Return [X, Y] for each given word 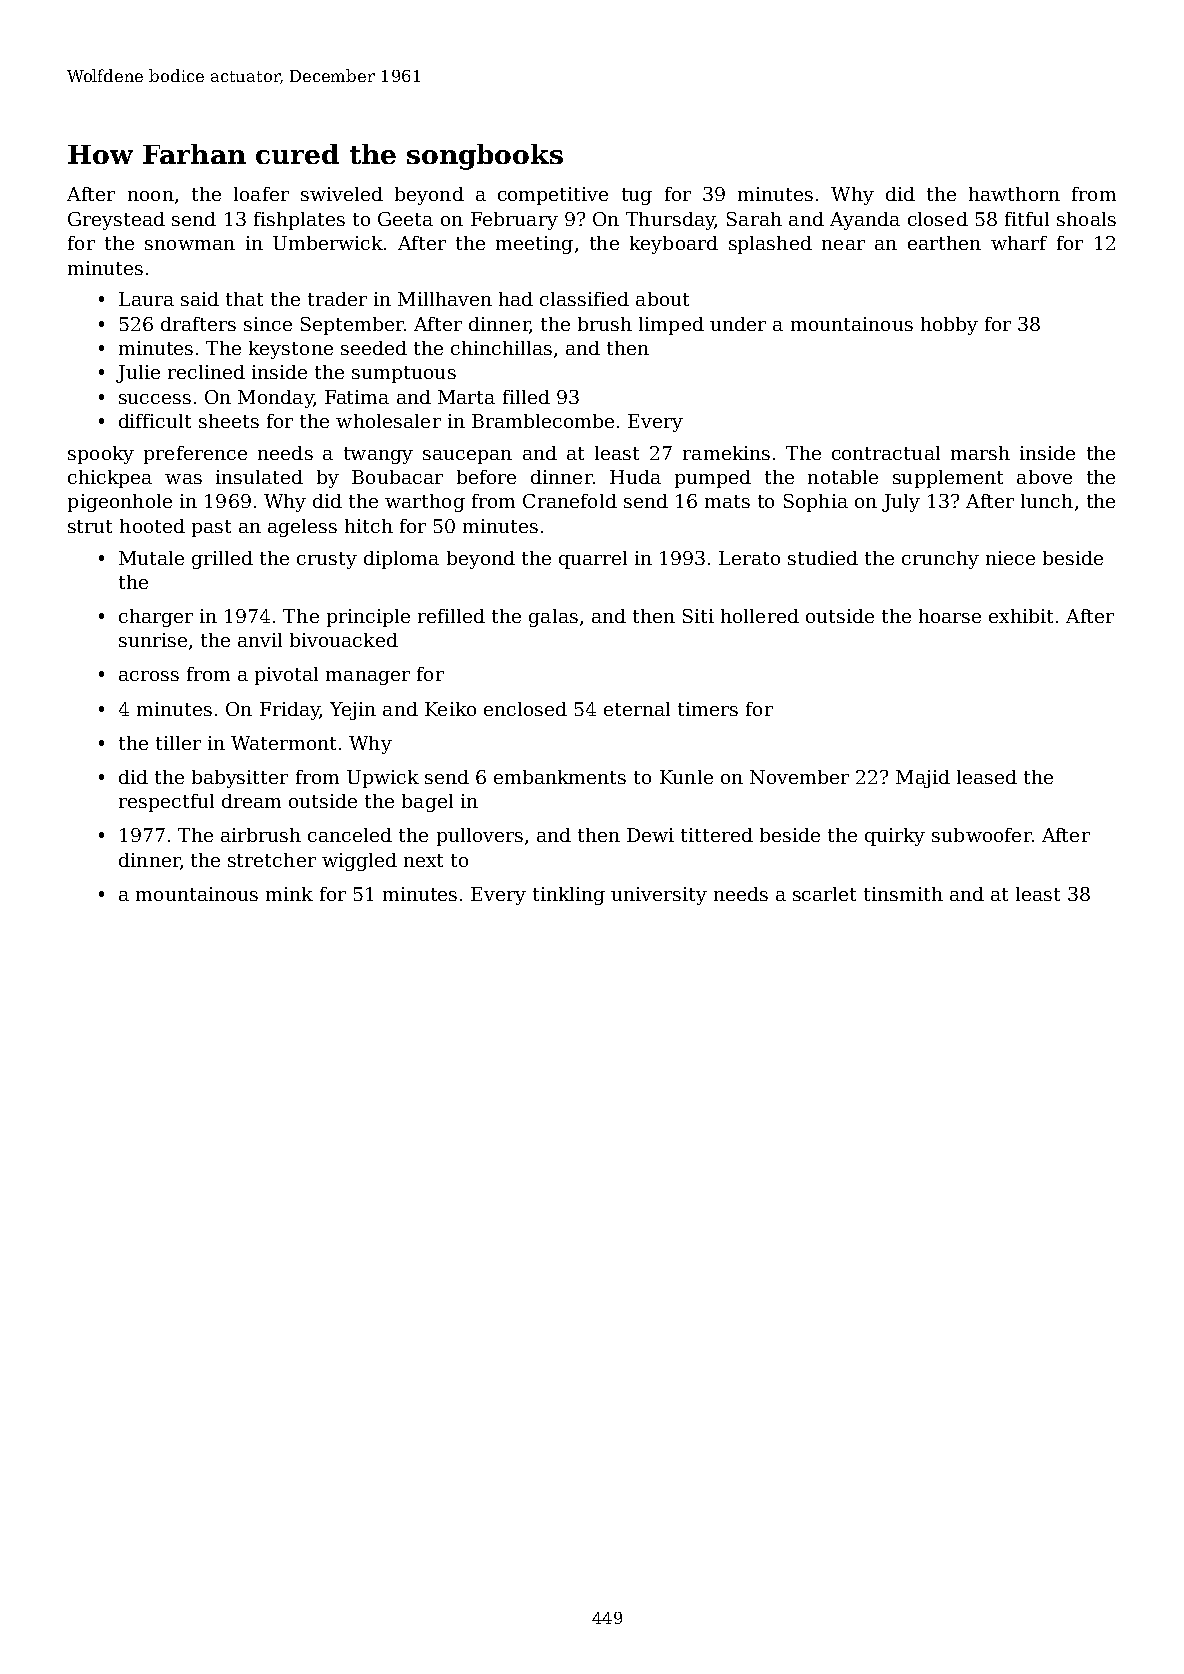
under [738, 324]
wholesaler [388, 421]
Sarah [754, 219]
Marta [466, 397]
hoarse [950, 616]
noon [151, 196]
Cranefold [570, 501]
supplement [948, 479]
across [149, 676]
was [183, 479]
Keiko [450, 709]
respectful [166, 803]
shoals [1086, 219]
